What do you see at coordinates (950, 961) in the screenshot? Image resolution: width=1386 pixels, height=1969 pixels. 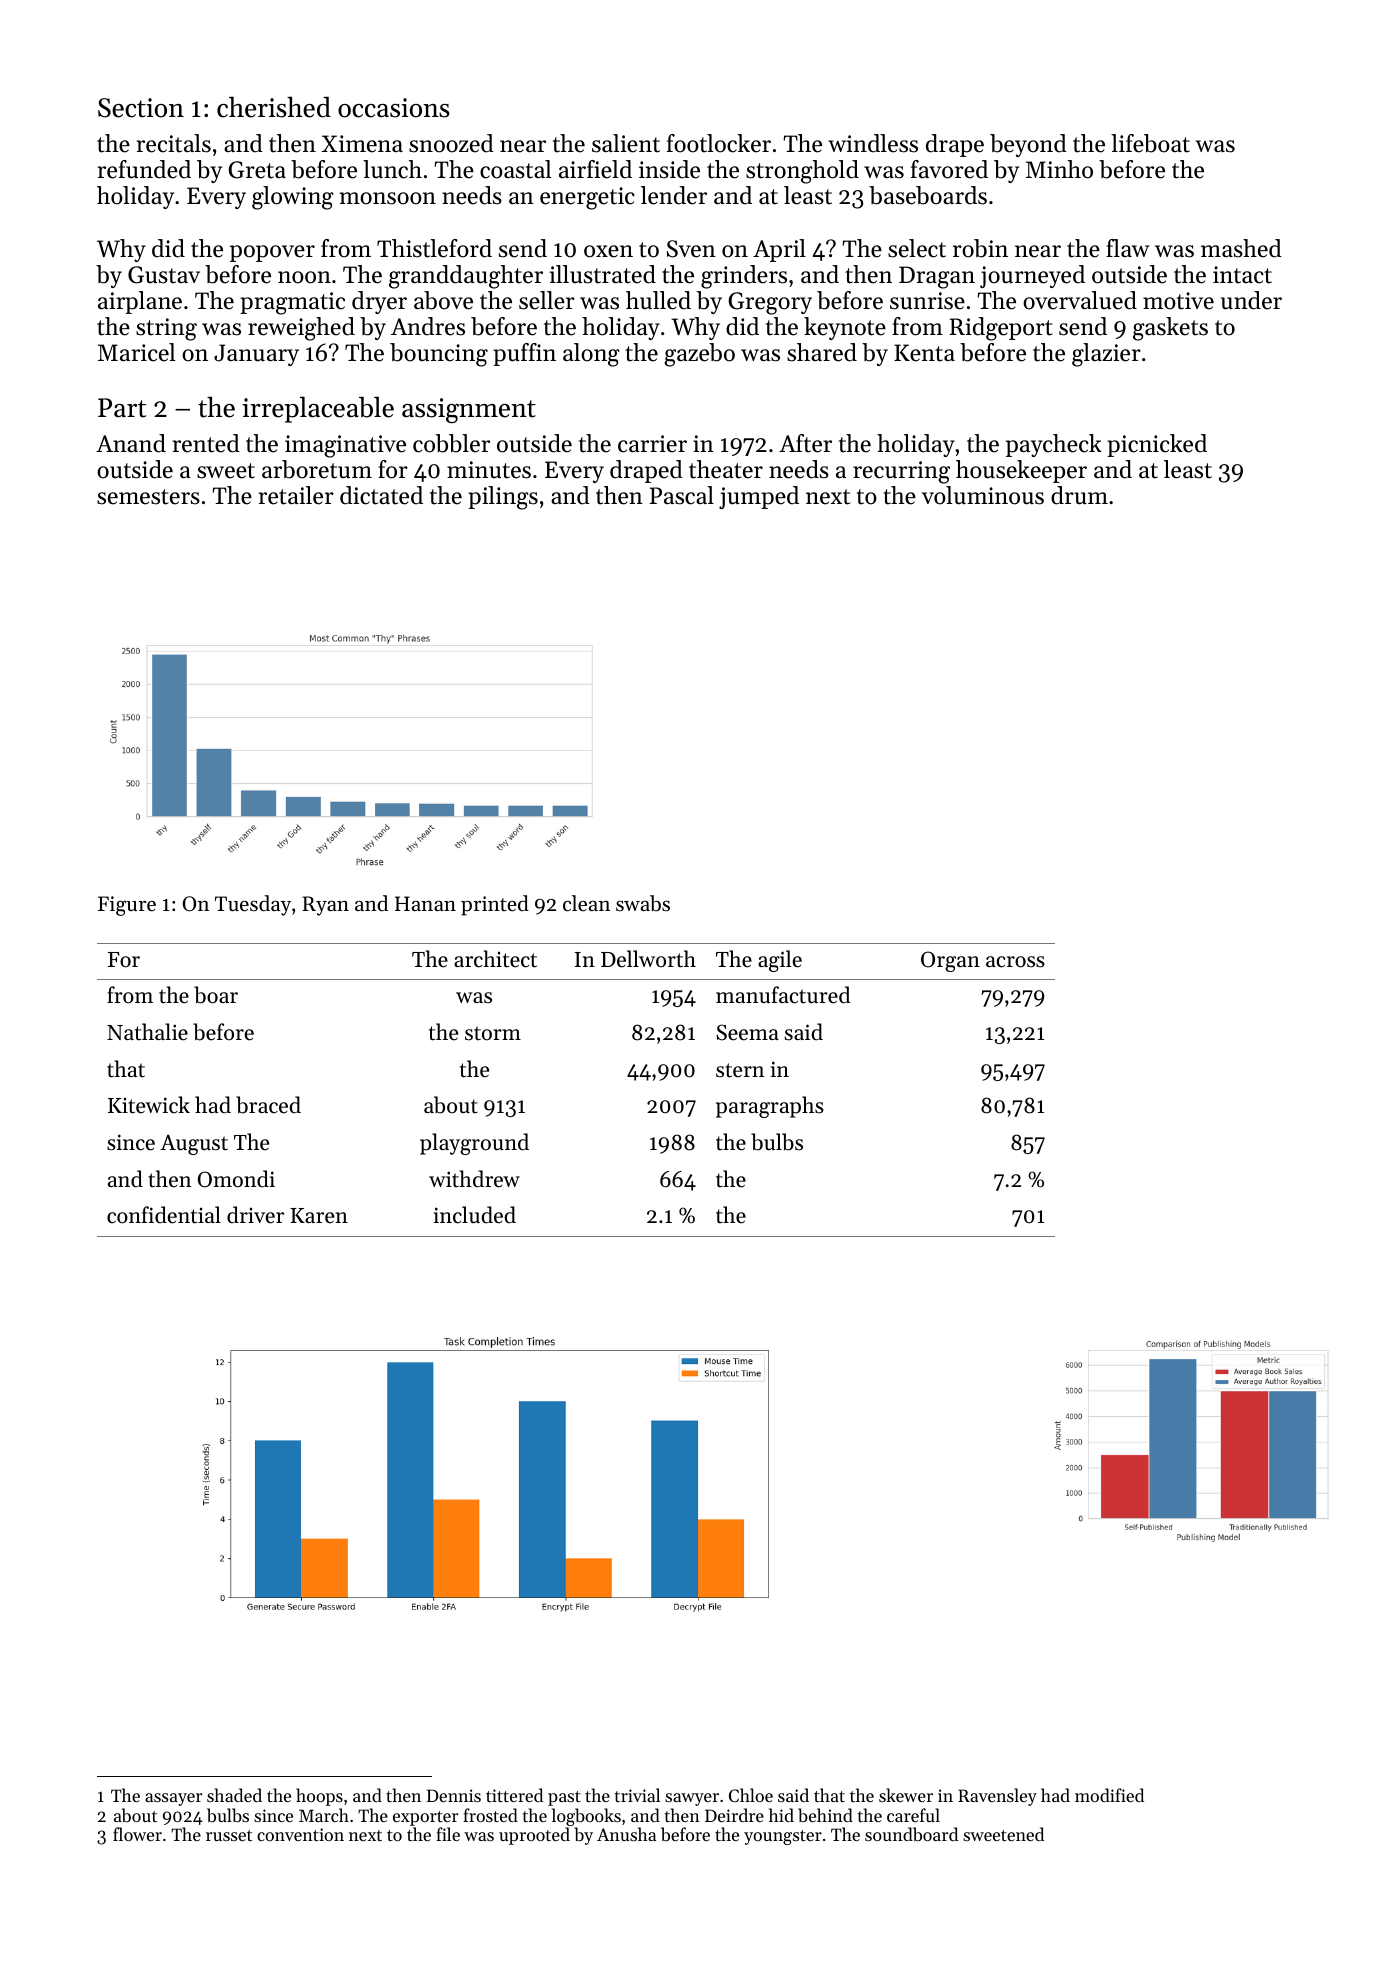 I see `Organ` at bounding box center [950, 961].
